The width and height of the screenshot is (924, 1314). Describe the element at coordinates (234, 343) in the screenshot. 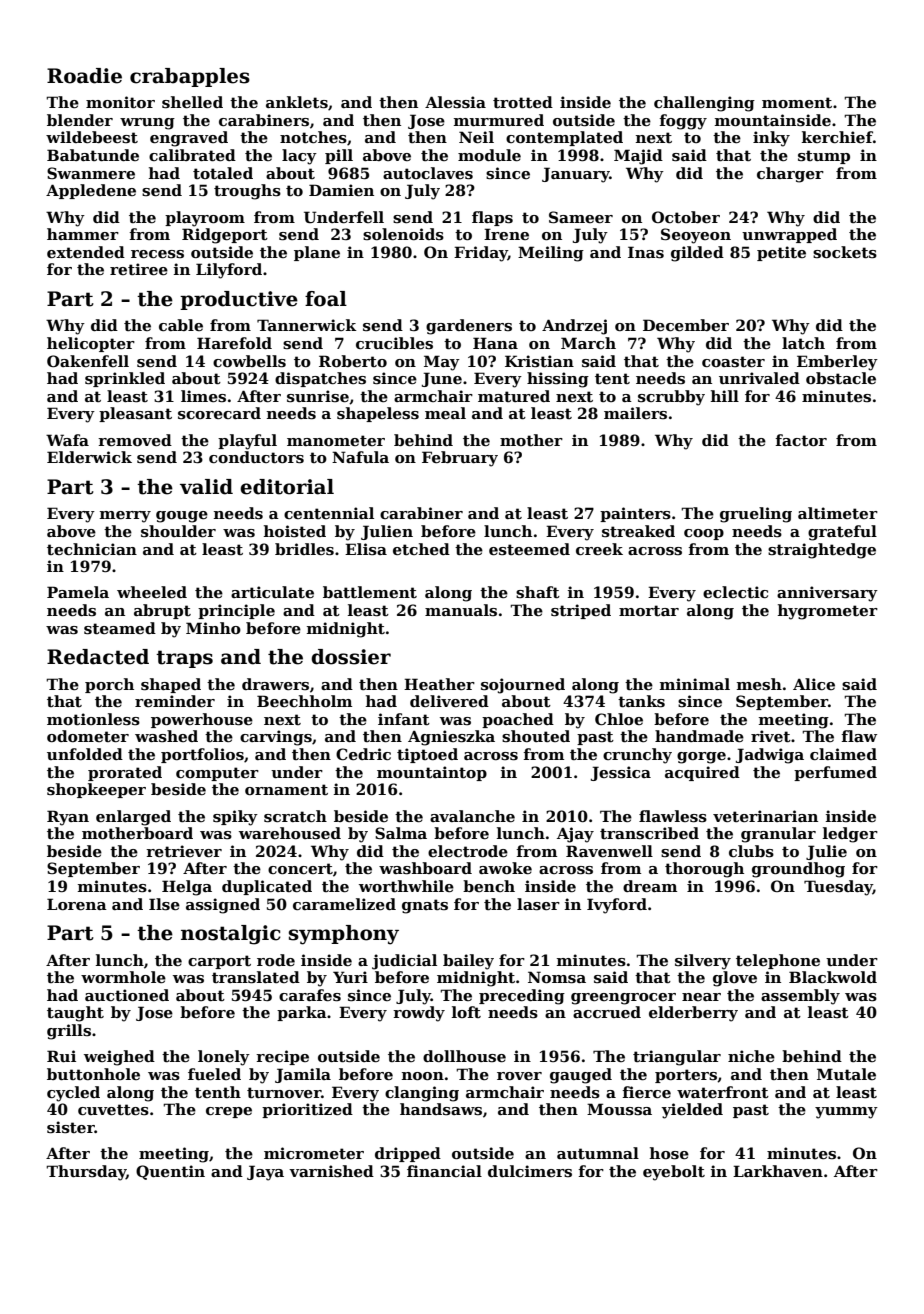

I see `Harefold` at that location.
